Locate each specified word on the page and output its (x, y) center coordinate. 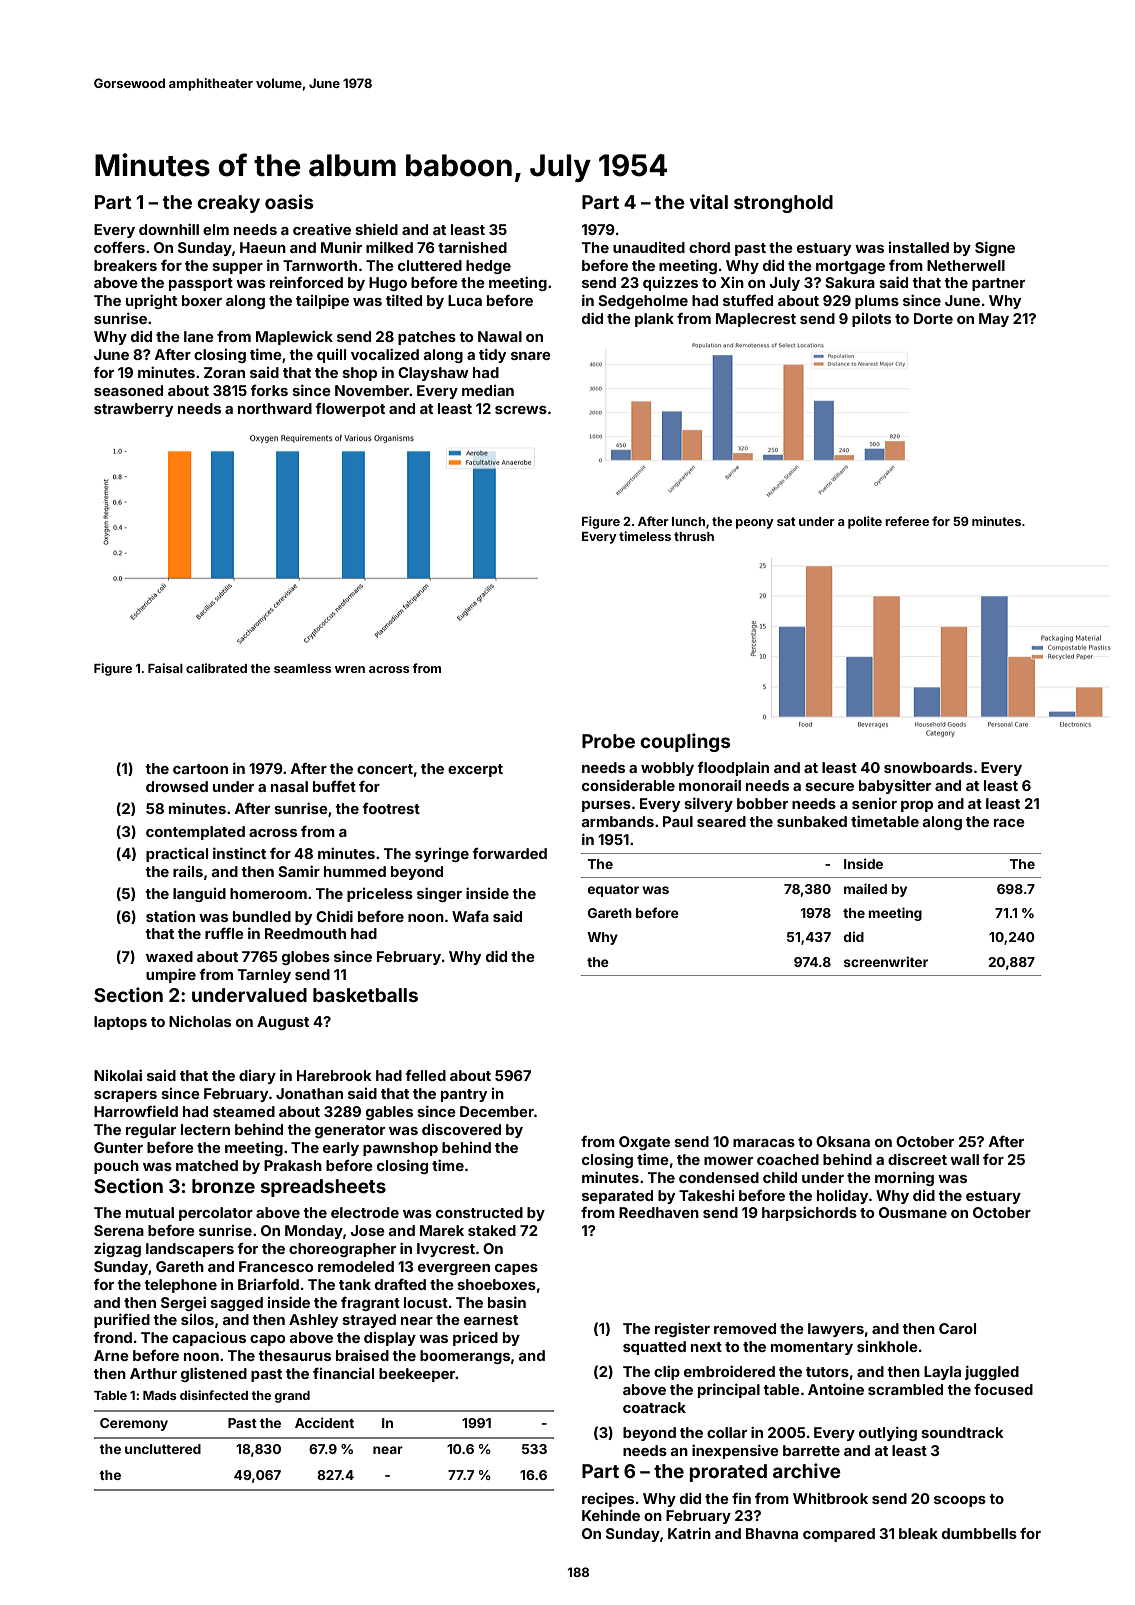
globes (306, 958)
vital (709, 201)
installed (919, 247)
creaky (228, 204)
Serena (119, 1230)
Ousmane (913, 1212)
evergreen (454, 1269)
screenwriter (886, 961)
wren (350, 669)
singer (439, 894)
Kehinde (611, 1515)
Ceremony (134, 1424)
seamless (303, 668)
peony (755, 524)
